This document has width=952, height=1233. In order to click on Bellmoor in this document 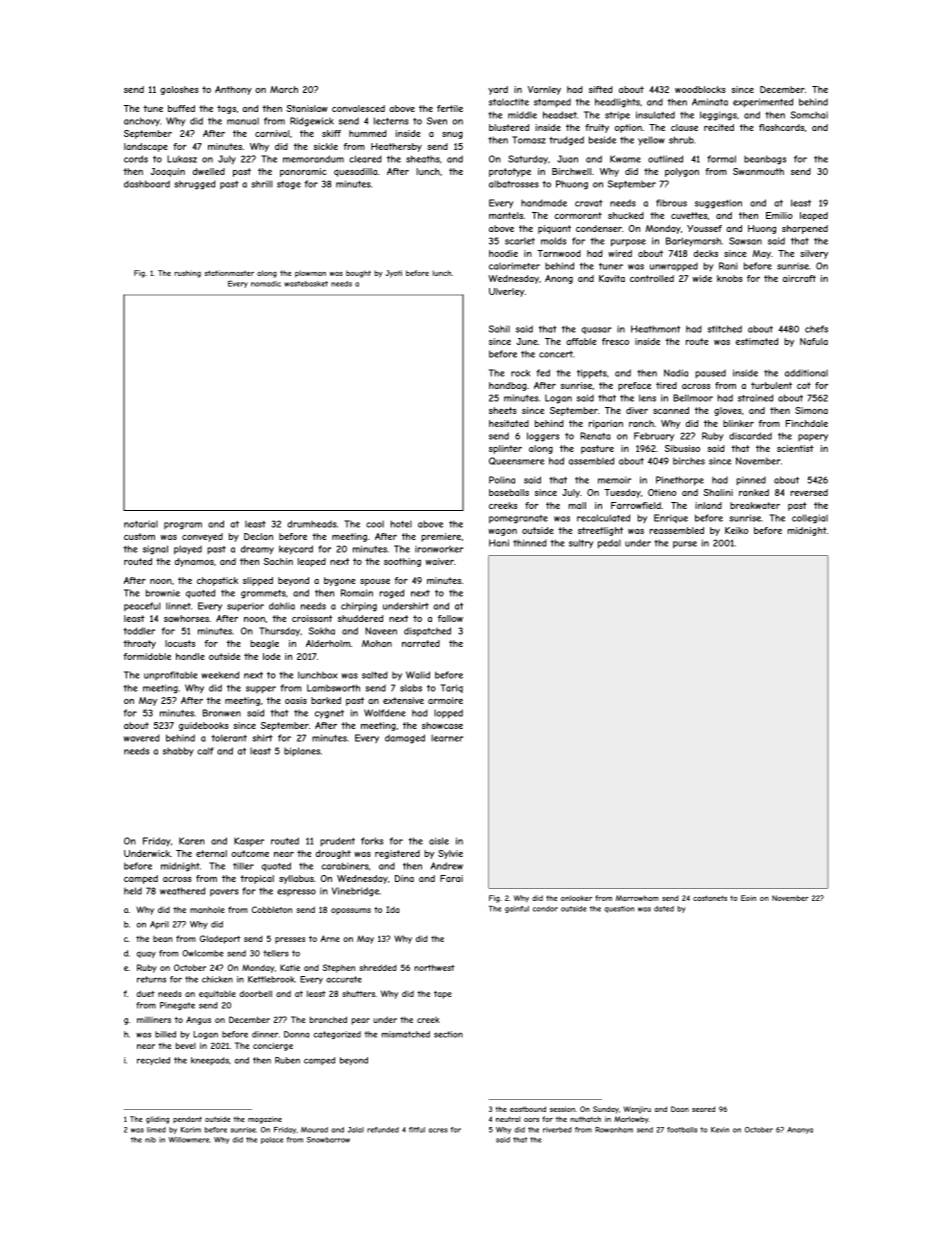, I will do `click(693, 398)`.
